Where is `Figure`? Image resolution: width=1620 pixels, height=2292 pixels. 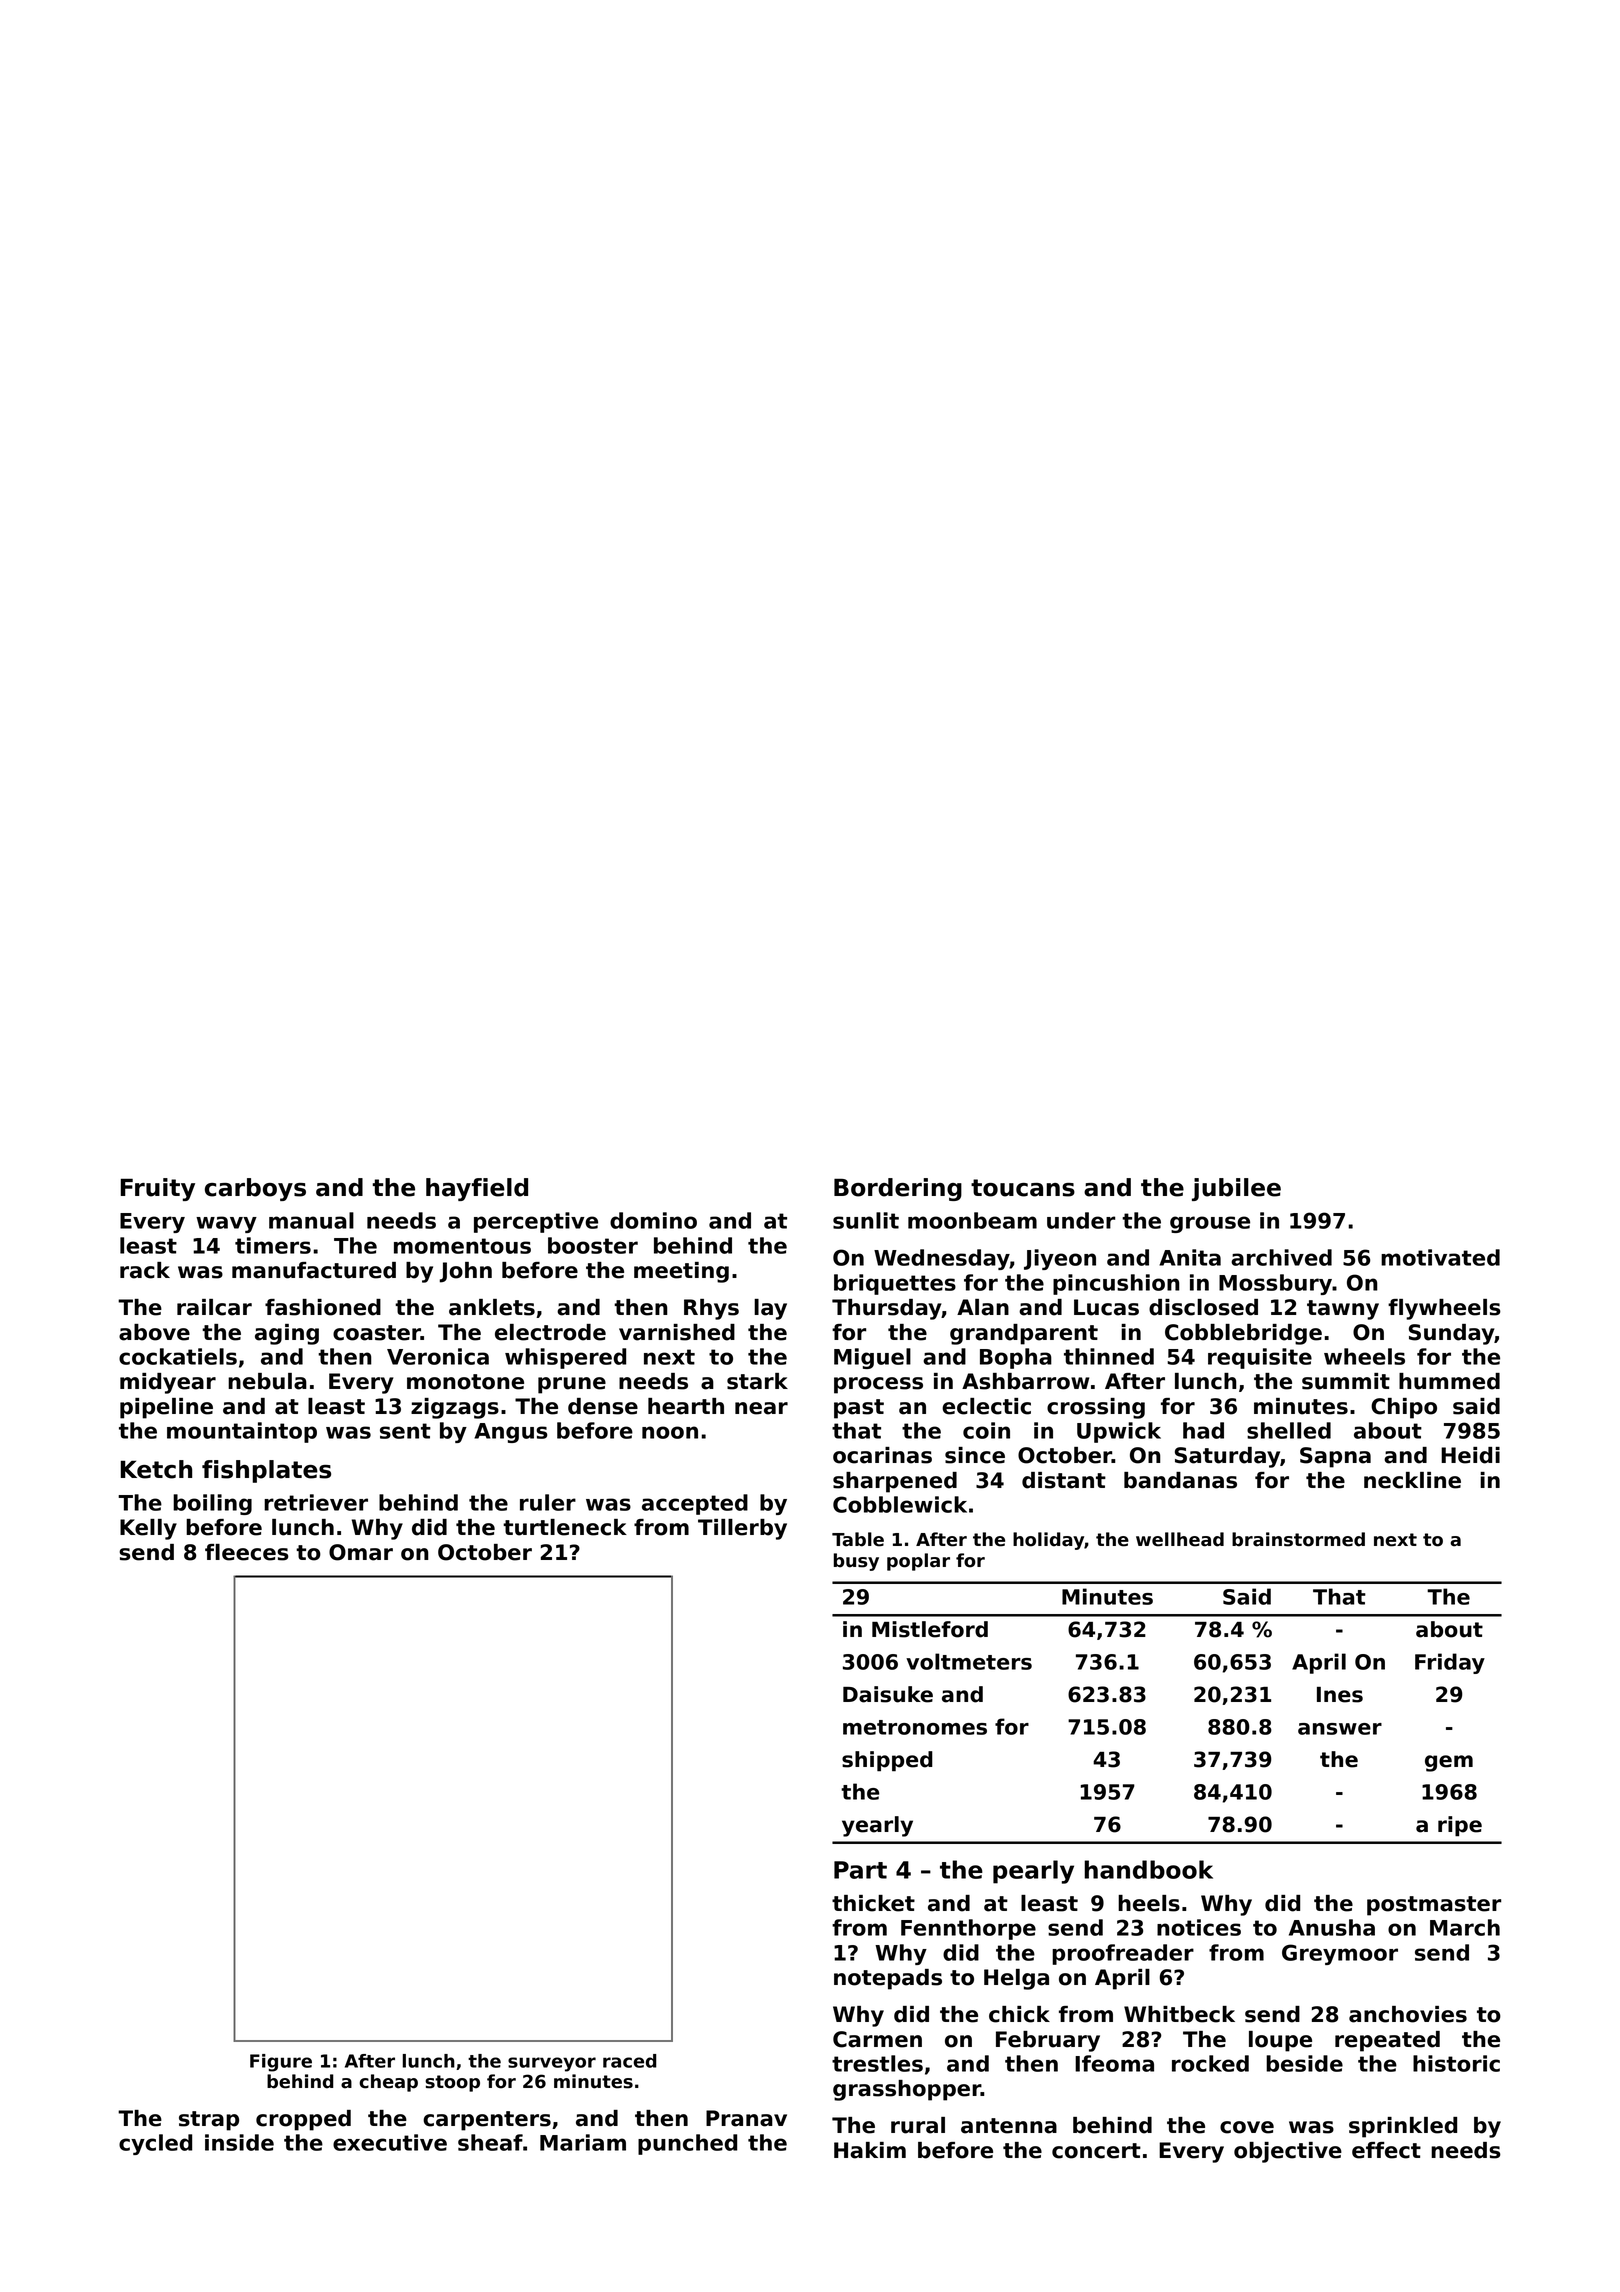
Figure is located at coordinates (281, 2063).
